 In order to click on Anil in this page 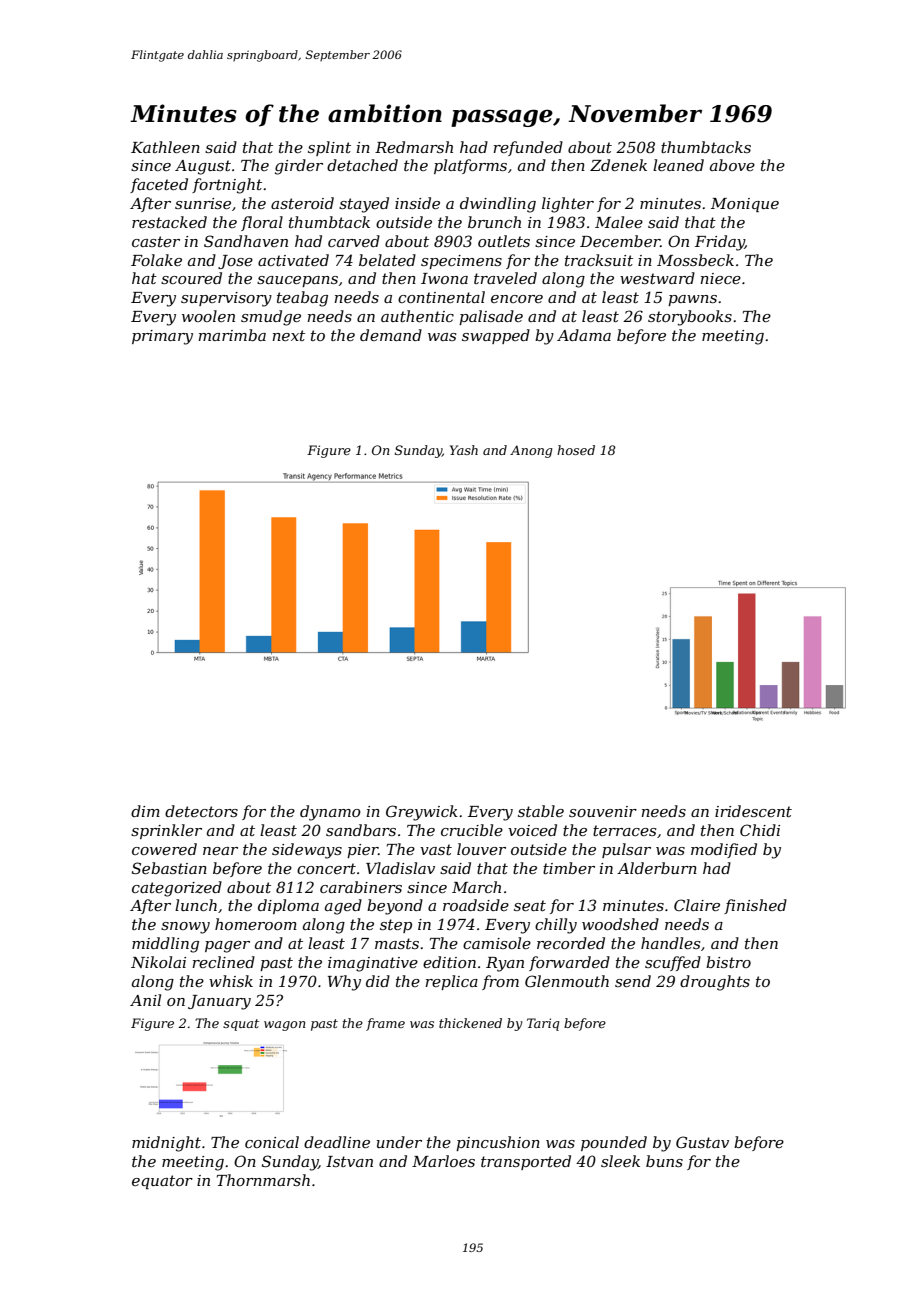, I will do `click(145, 1000)`.
